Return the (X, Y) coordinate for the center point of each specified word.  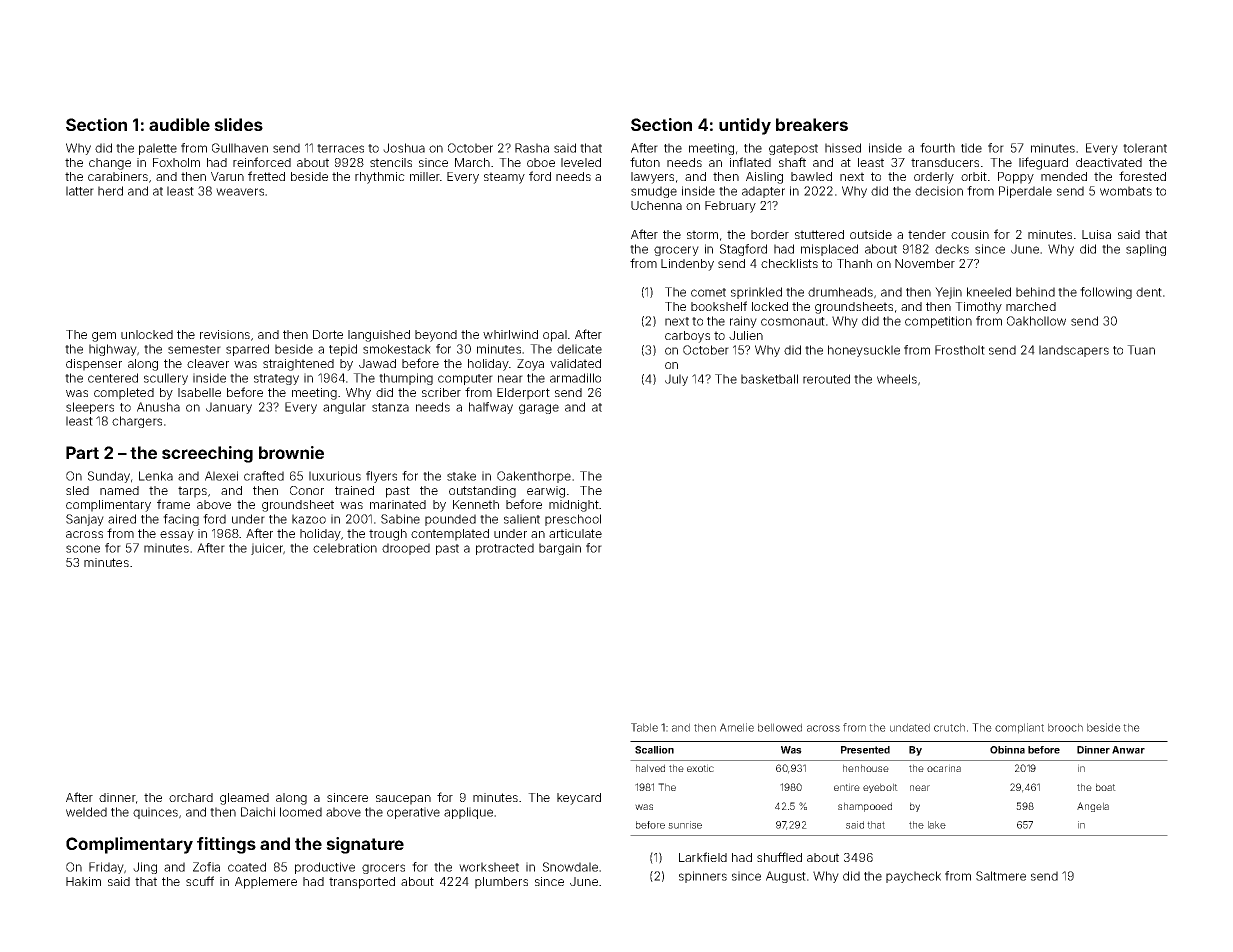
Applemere (266, 883)
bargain (560, 549)
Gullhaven (240, 148)
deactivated (1109, 162)
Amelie (737, 727)
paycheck (913, 877)
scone (83, 549)
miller (425, 176)
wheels (897, 379)
